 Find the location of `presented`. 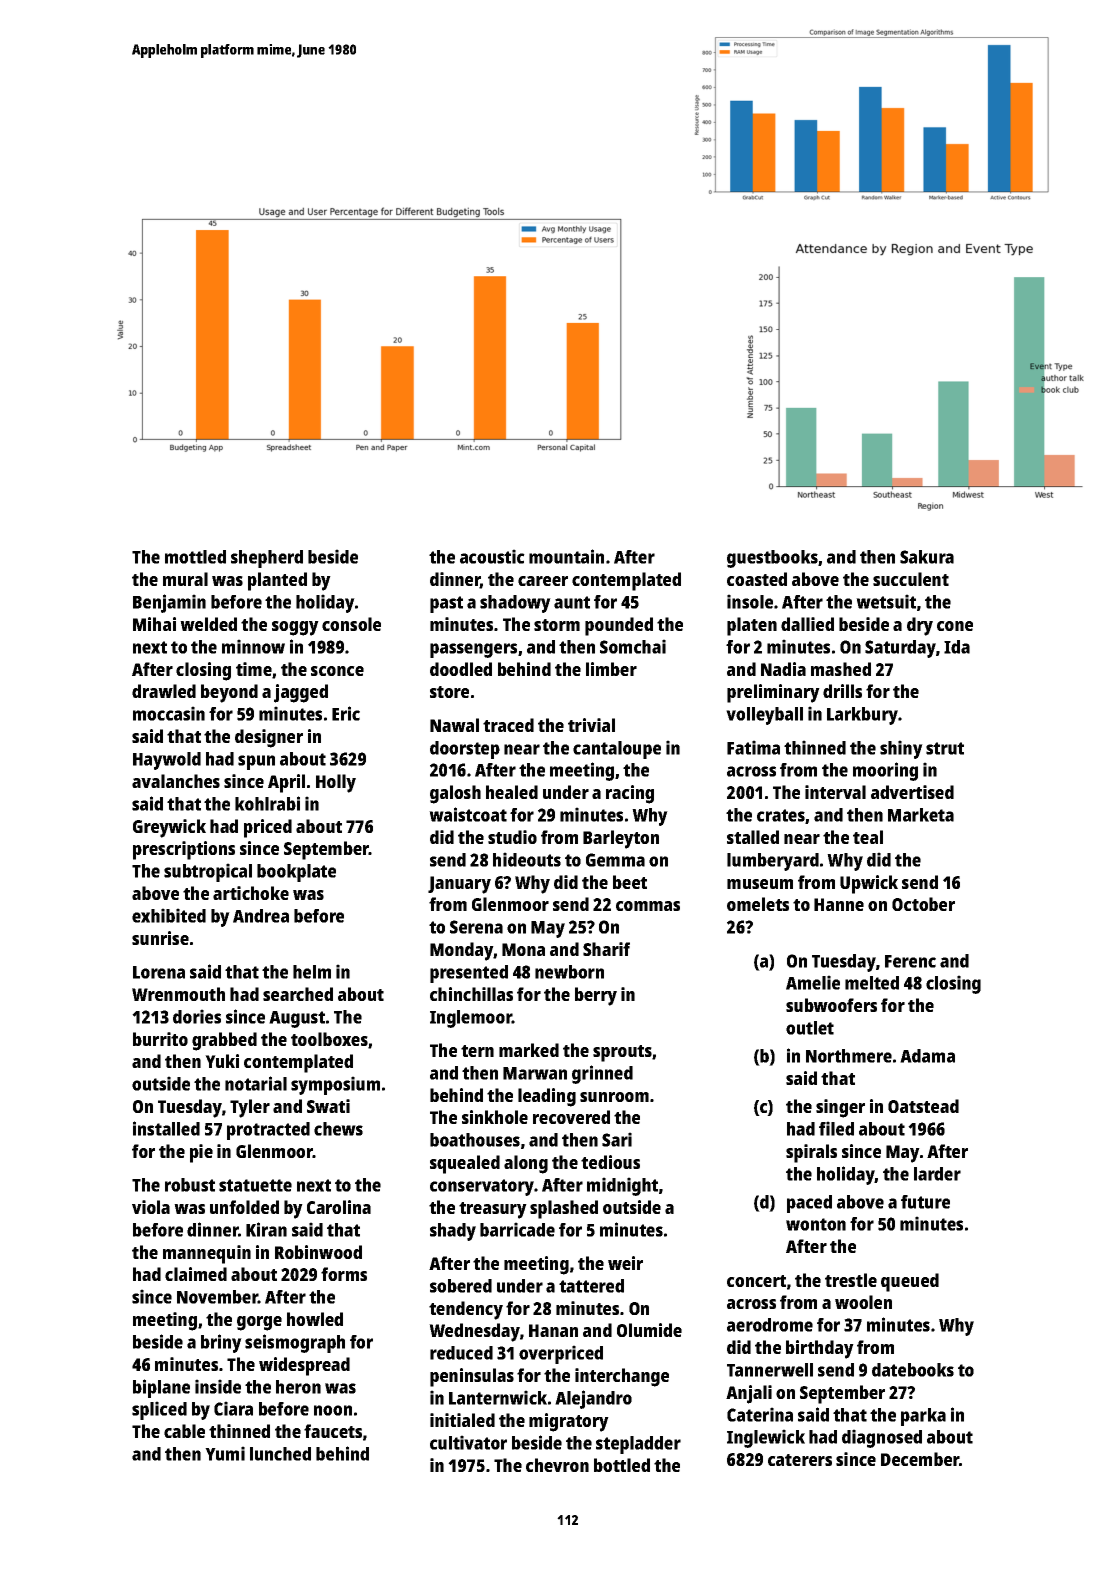

presented is located at coordinates (469, 974).
